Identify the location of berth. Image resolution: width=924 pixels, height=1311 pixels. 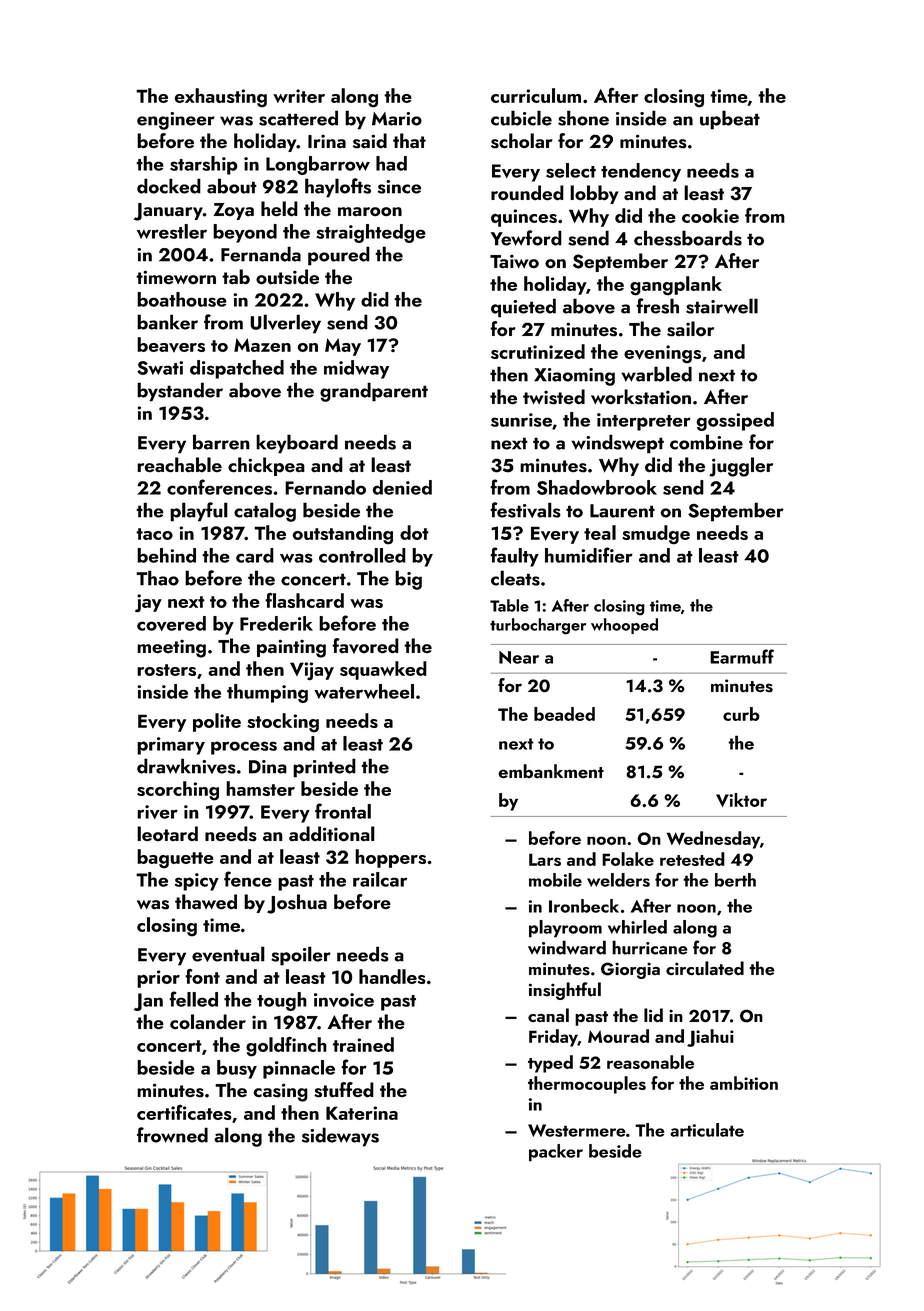
(735, 880).
